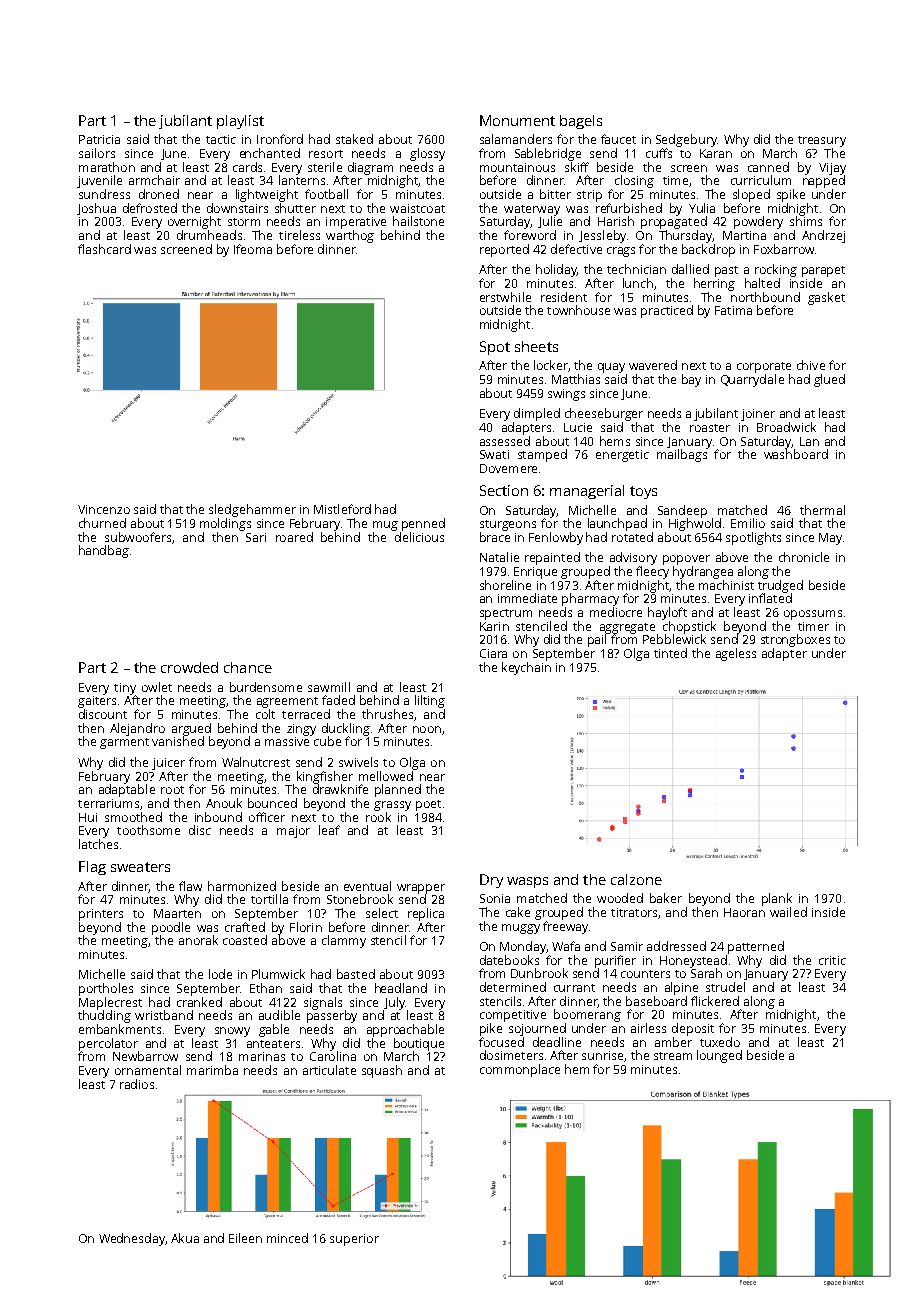  Describe the element at coordinates (822, 141) in the image. I see `treasury` at that location.
